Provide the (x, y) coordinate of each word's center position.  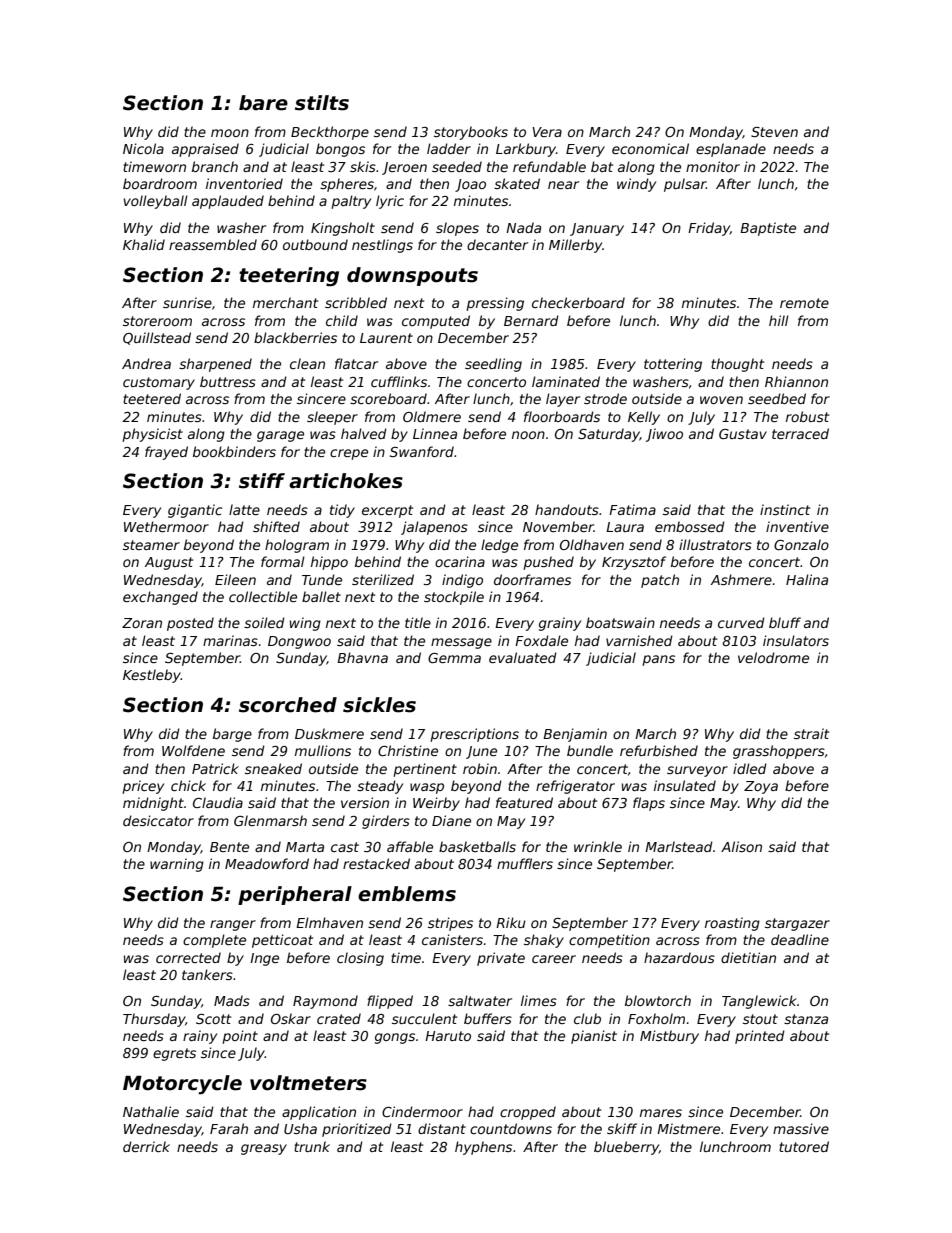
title (418, 622)
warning (177, 865)
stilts (322, 103)
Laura (625, 527)
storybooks (471, 133)
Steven (774, 132)
